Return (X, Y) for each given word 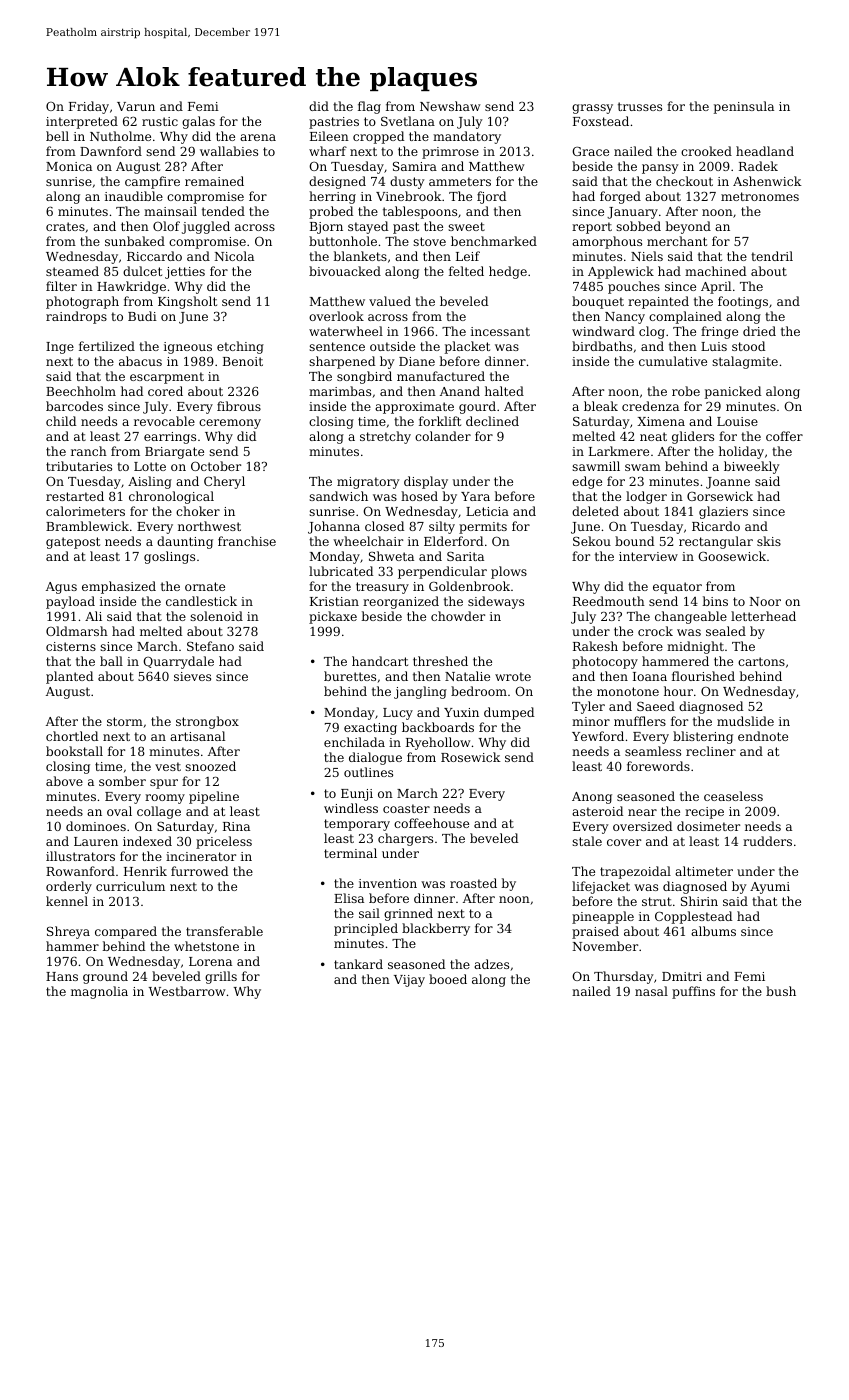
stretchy (385, 437)
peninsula (744, 107)
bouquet (598, 302)
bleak (601, 406)
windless (351, 808)
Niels (647, 256)
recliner (711, 751)
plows (509, 572)
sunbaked (135, 241)
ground (105, 977)
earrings (170, 438)
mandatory (467, 137)
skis (769, 541)
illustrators (80, 856)
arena (258, 137)
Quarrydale (178, 662)
